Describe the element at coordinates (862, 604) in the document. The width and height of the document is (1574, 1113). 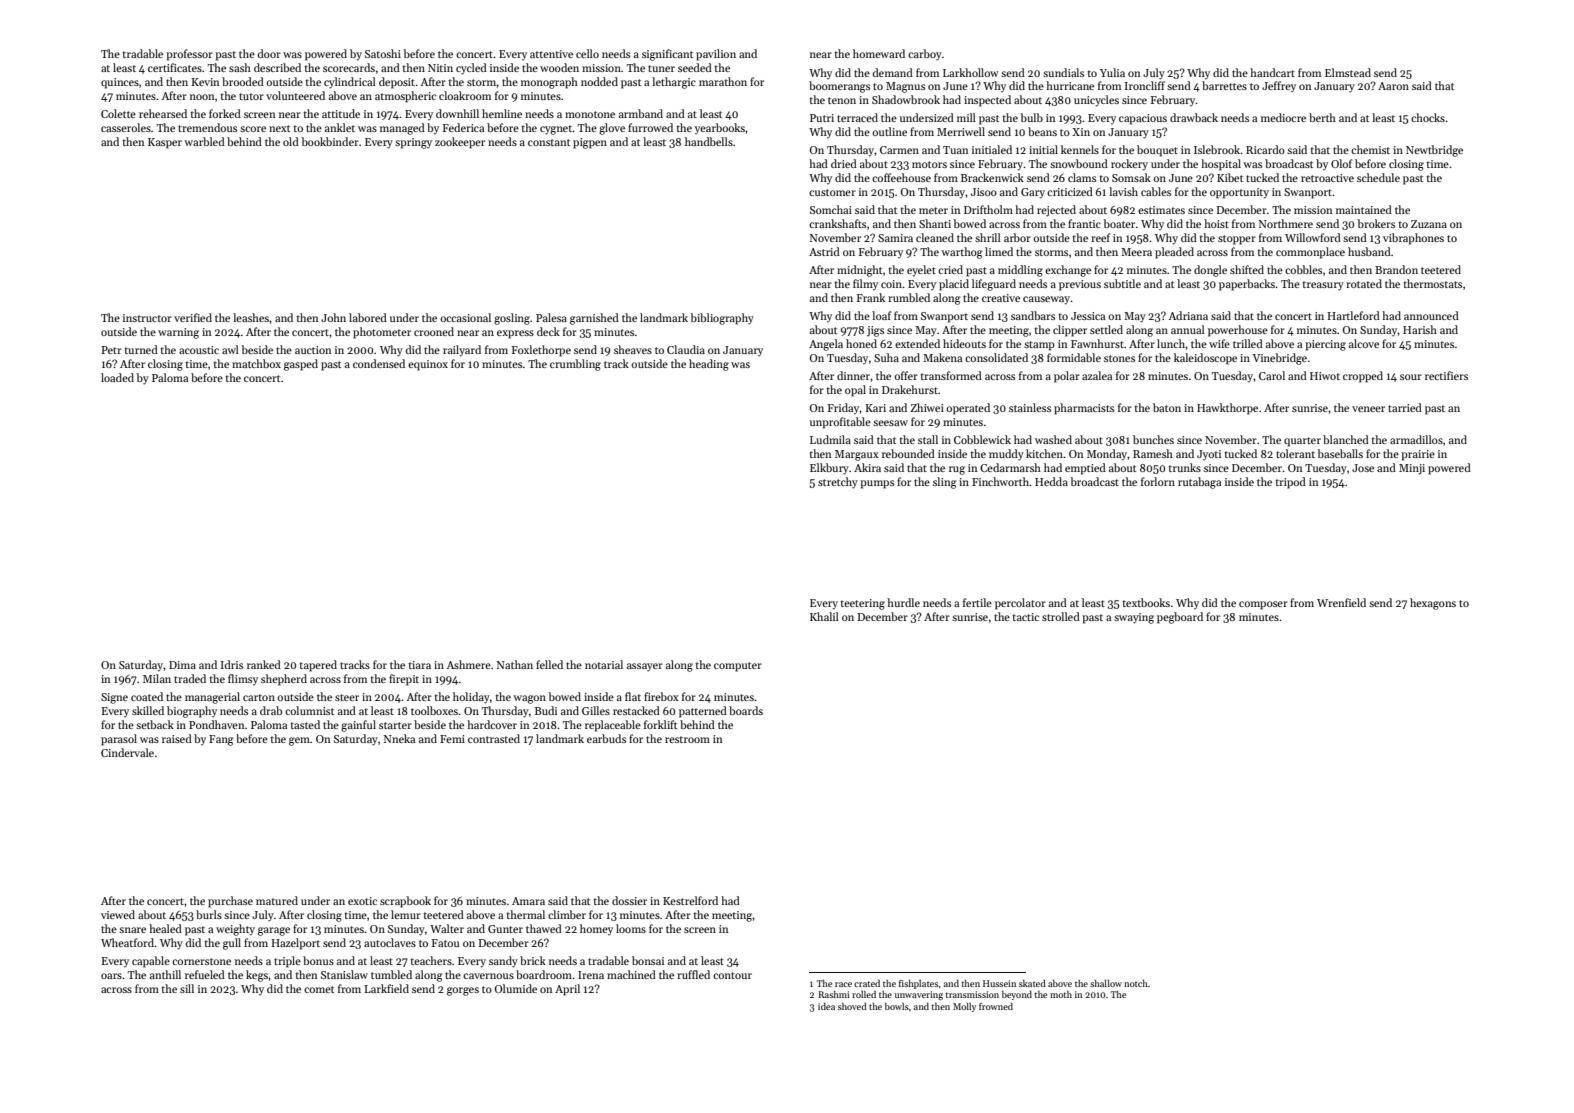
I see `teetering` at that location.
